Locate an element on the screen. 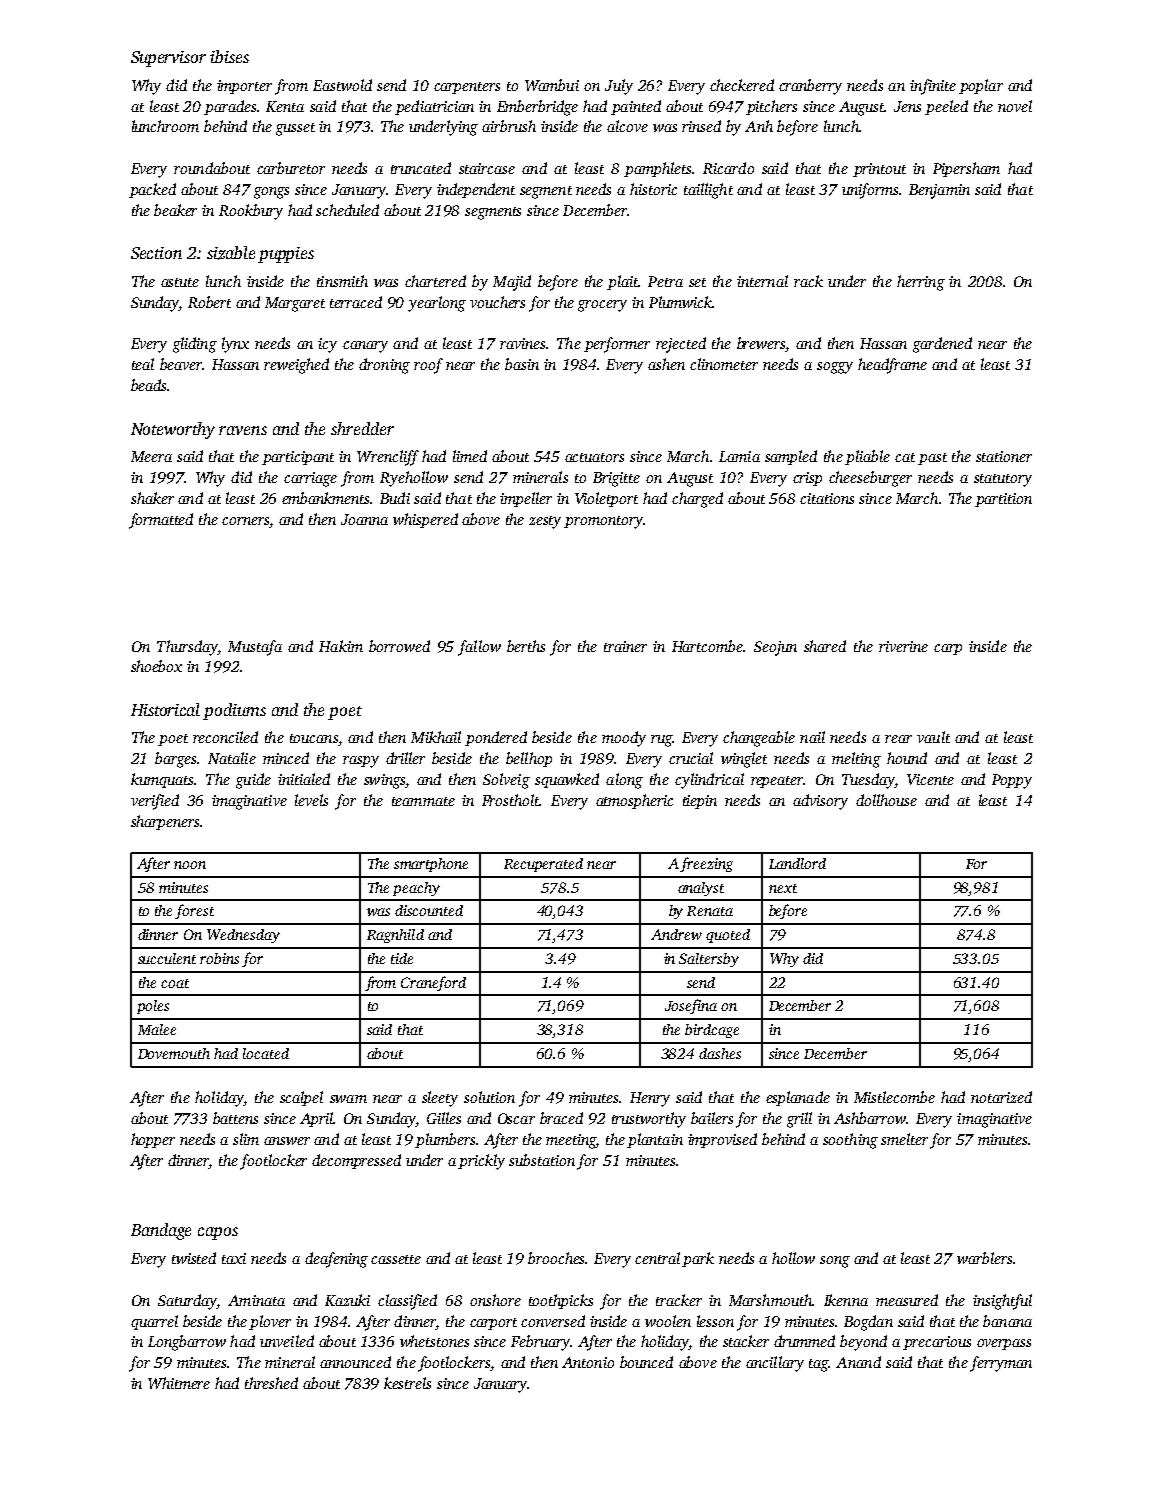 The width and height of the screenshot is (1163, 1506). unveiled is located at coordinates (287, 1341).
